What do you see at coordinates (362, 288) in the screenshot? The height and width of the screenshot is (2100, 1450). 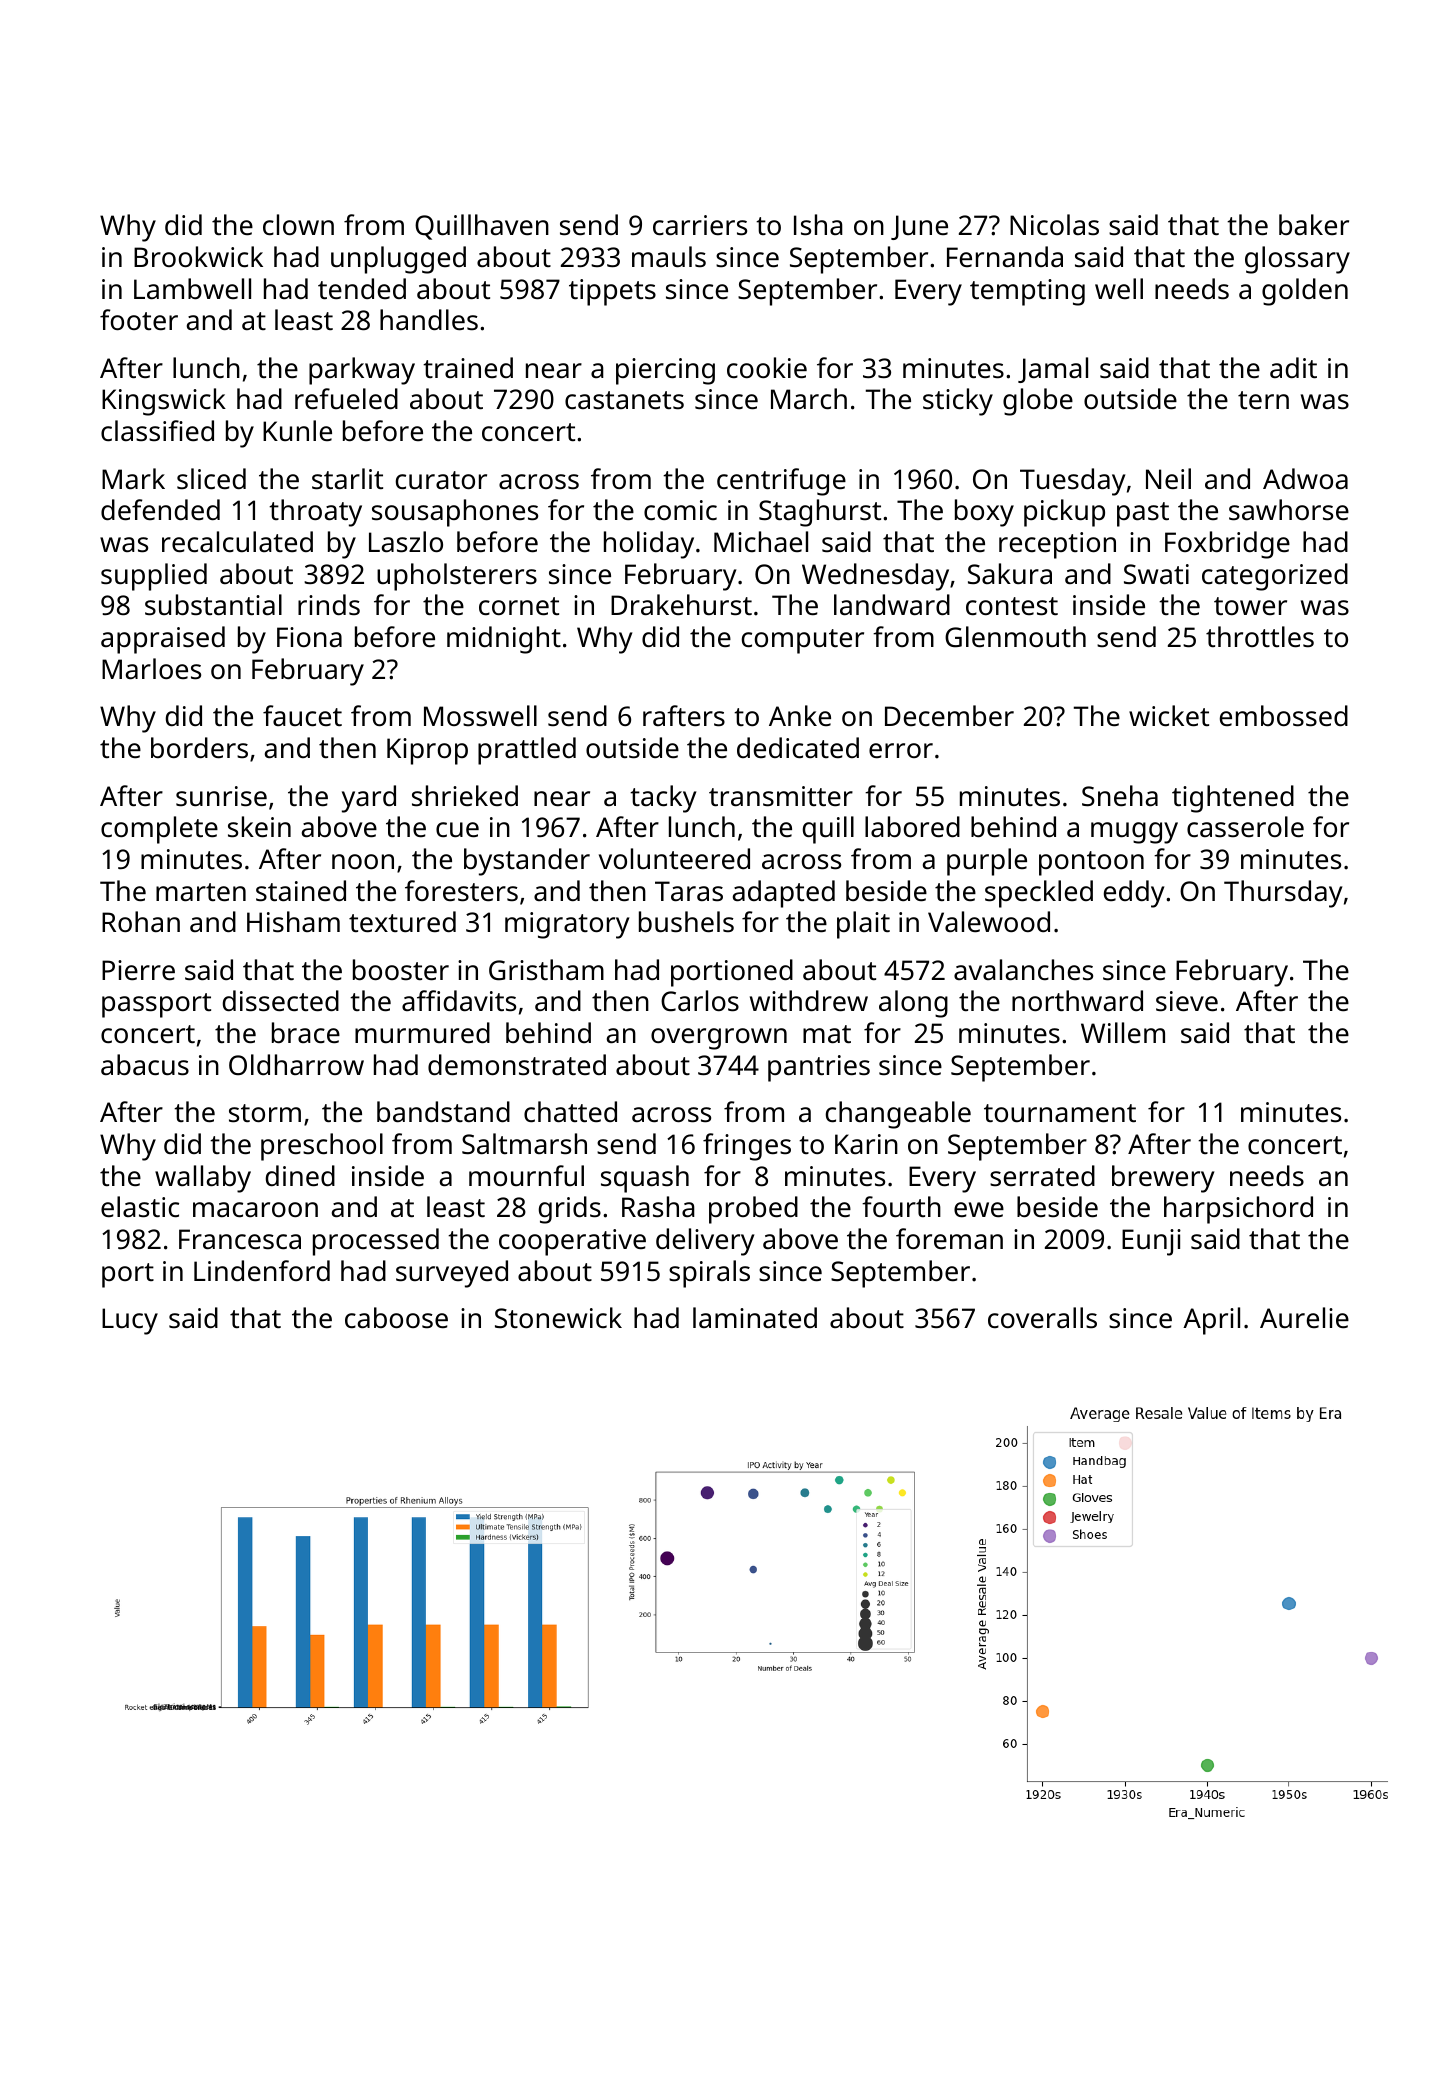 I see `tended` at bounding box center [362, 288].
